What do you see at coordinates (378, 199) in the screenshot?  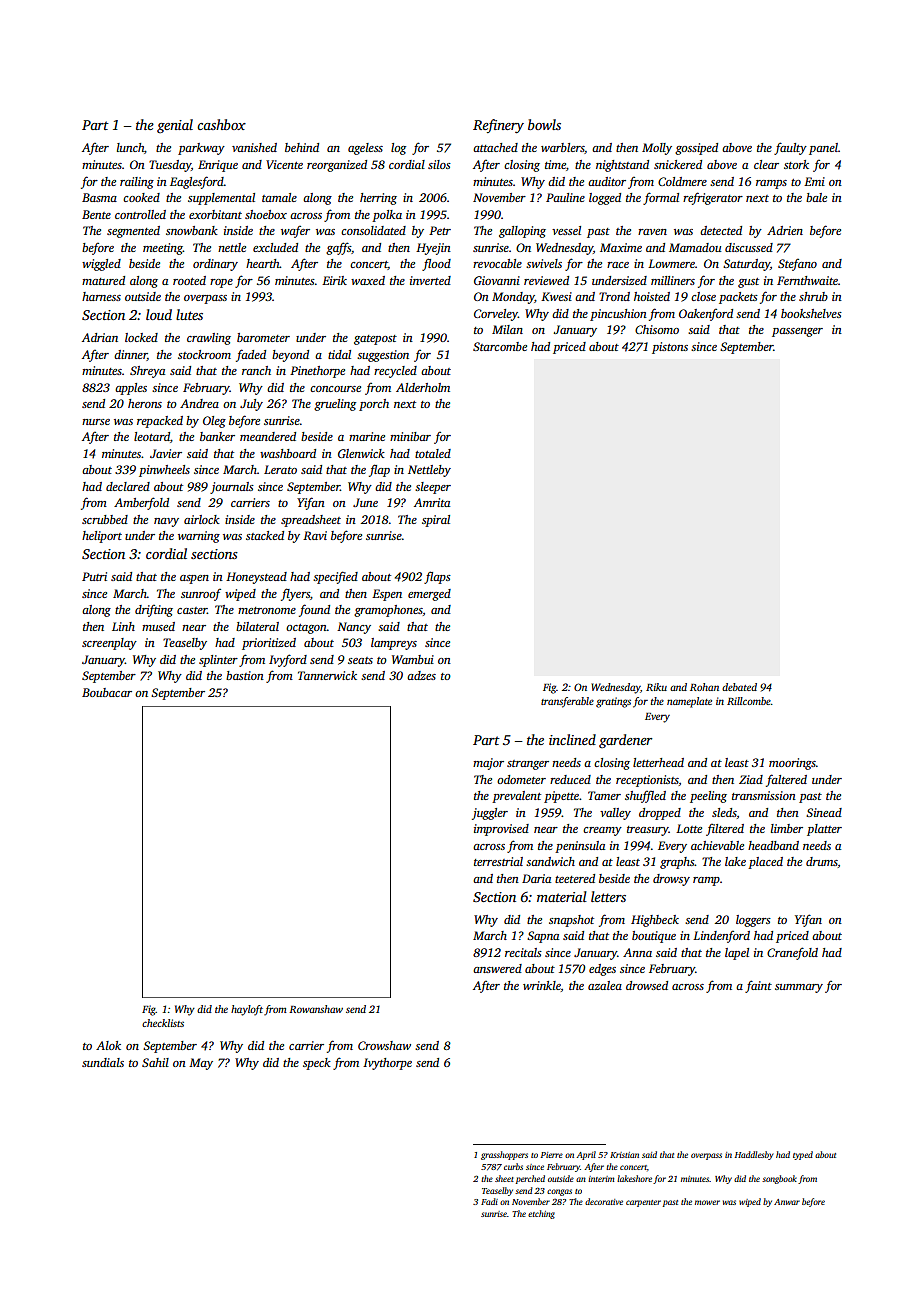 I see `herring` at bounding box center [378, 199].
